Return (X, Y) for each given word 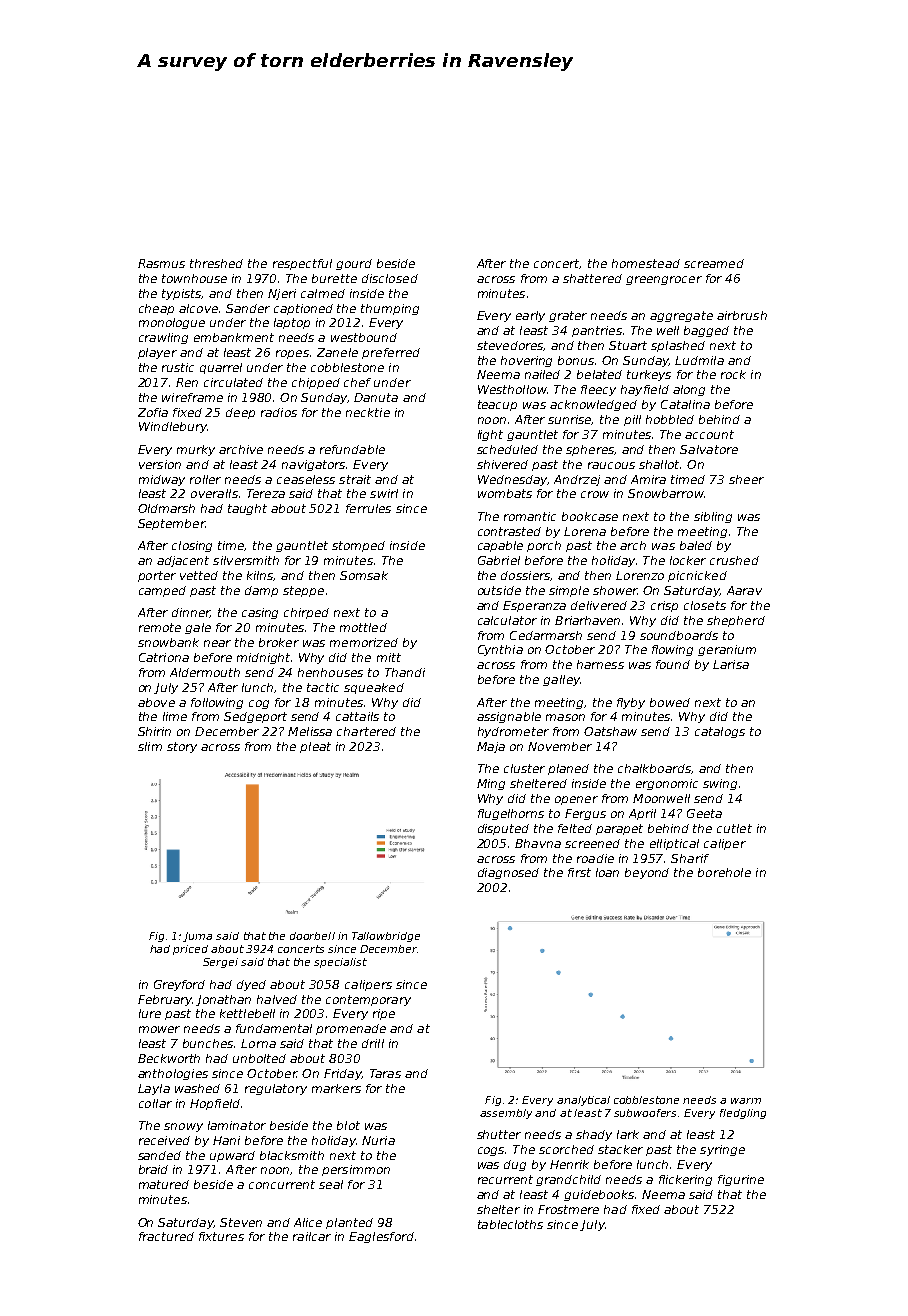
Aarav (744, 590)
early (530, 316)
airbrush (742, 315)
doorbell (312, 936)
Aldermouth (205, 672)
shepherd (736, 621)
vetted (199, 575)
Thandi (405, 672)
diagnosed (508, 873)
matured (164, 1184)
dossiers (525, 575)
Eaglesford (381, 1237)
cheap (156, 309)
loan (607, 872)
